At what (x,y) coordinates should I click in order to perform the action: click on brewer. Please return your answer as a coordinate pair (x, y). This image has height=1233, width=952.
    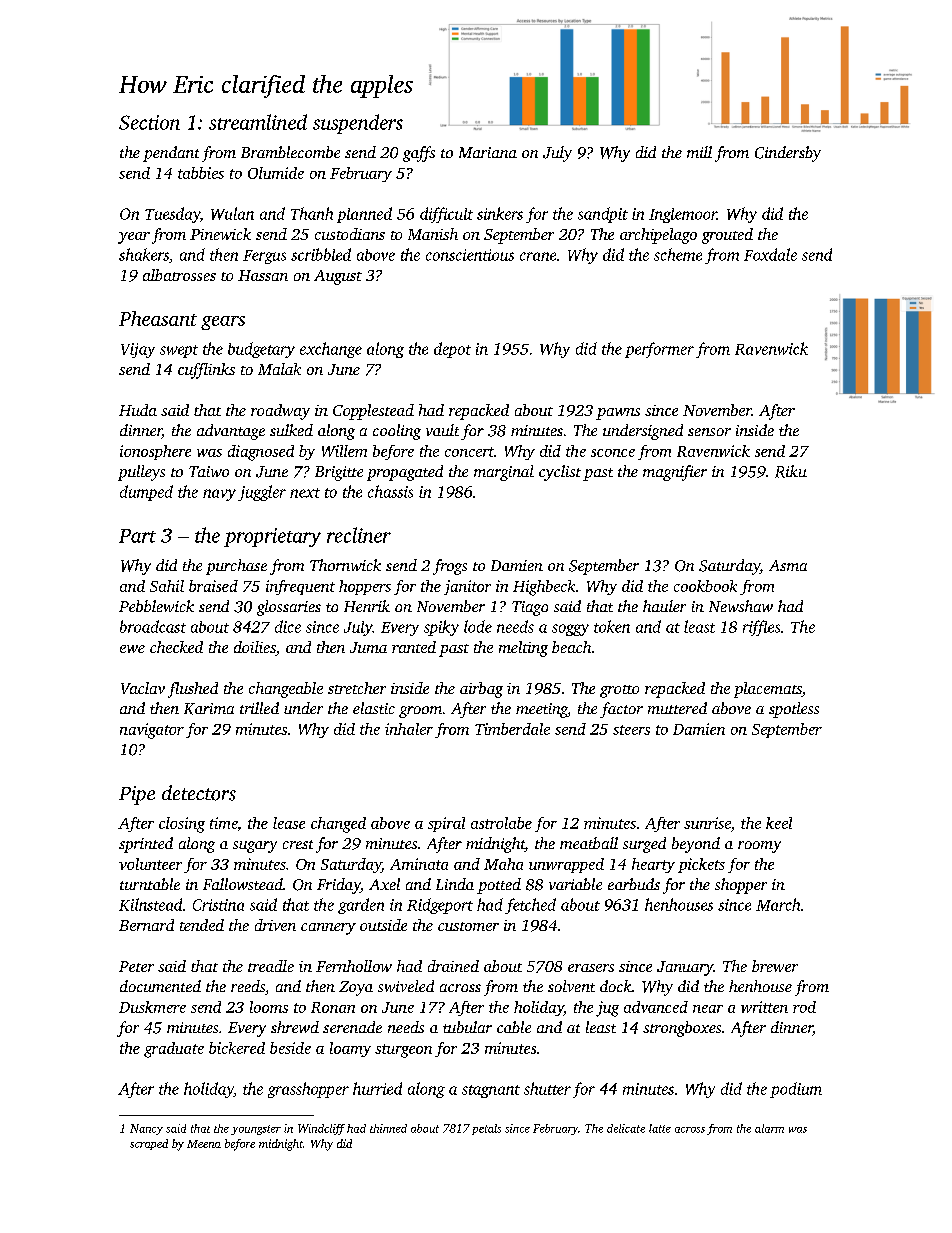
    Looking at the image, I should click on (775, 966).
